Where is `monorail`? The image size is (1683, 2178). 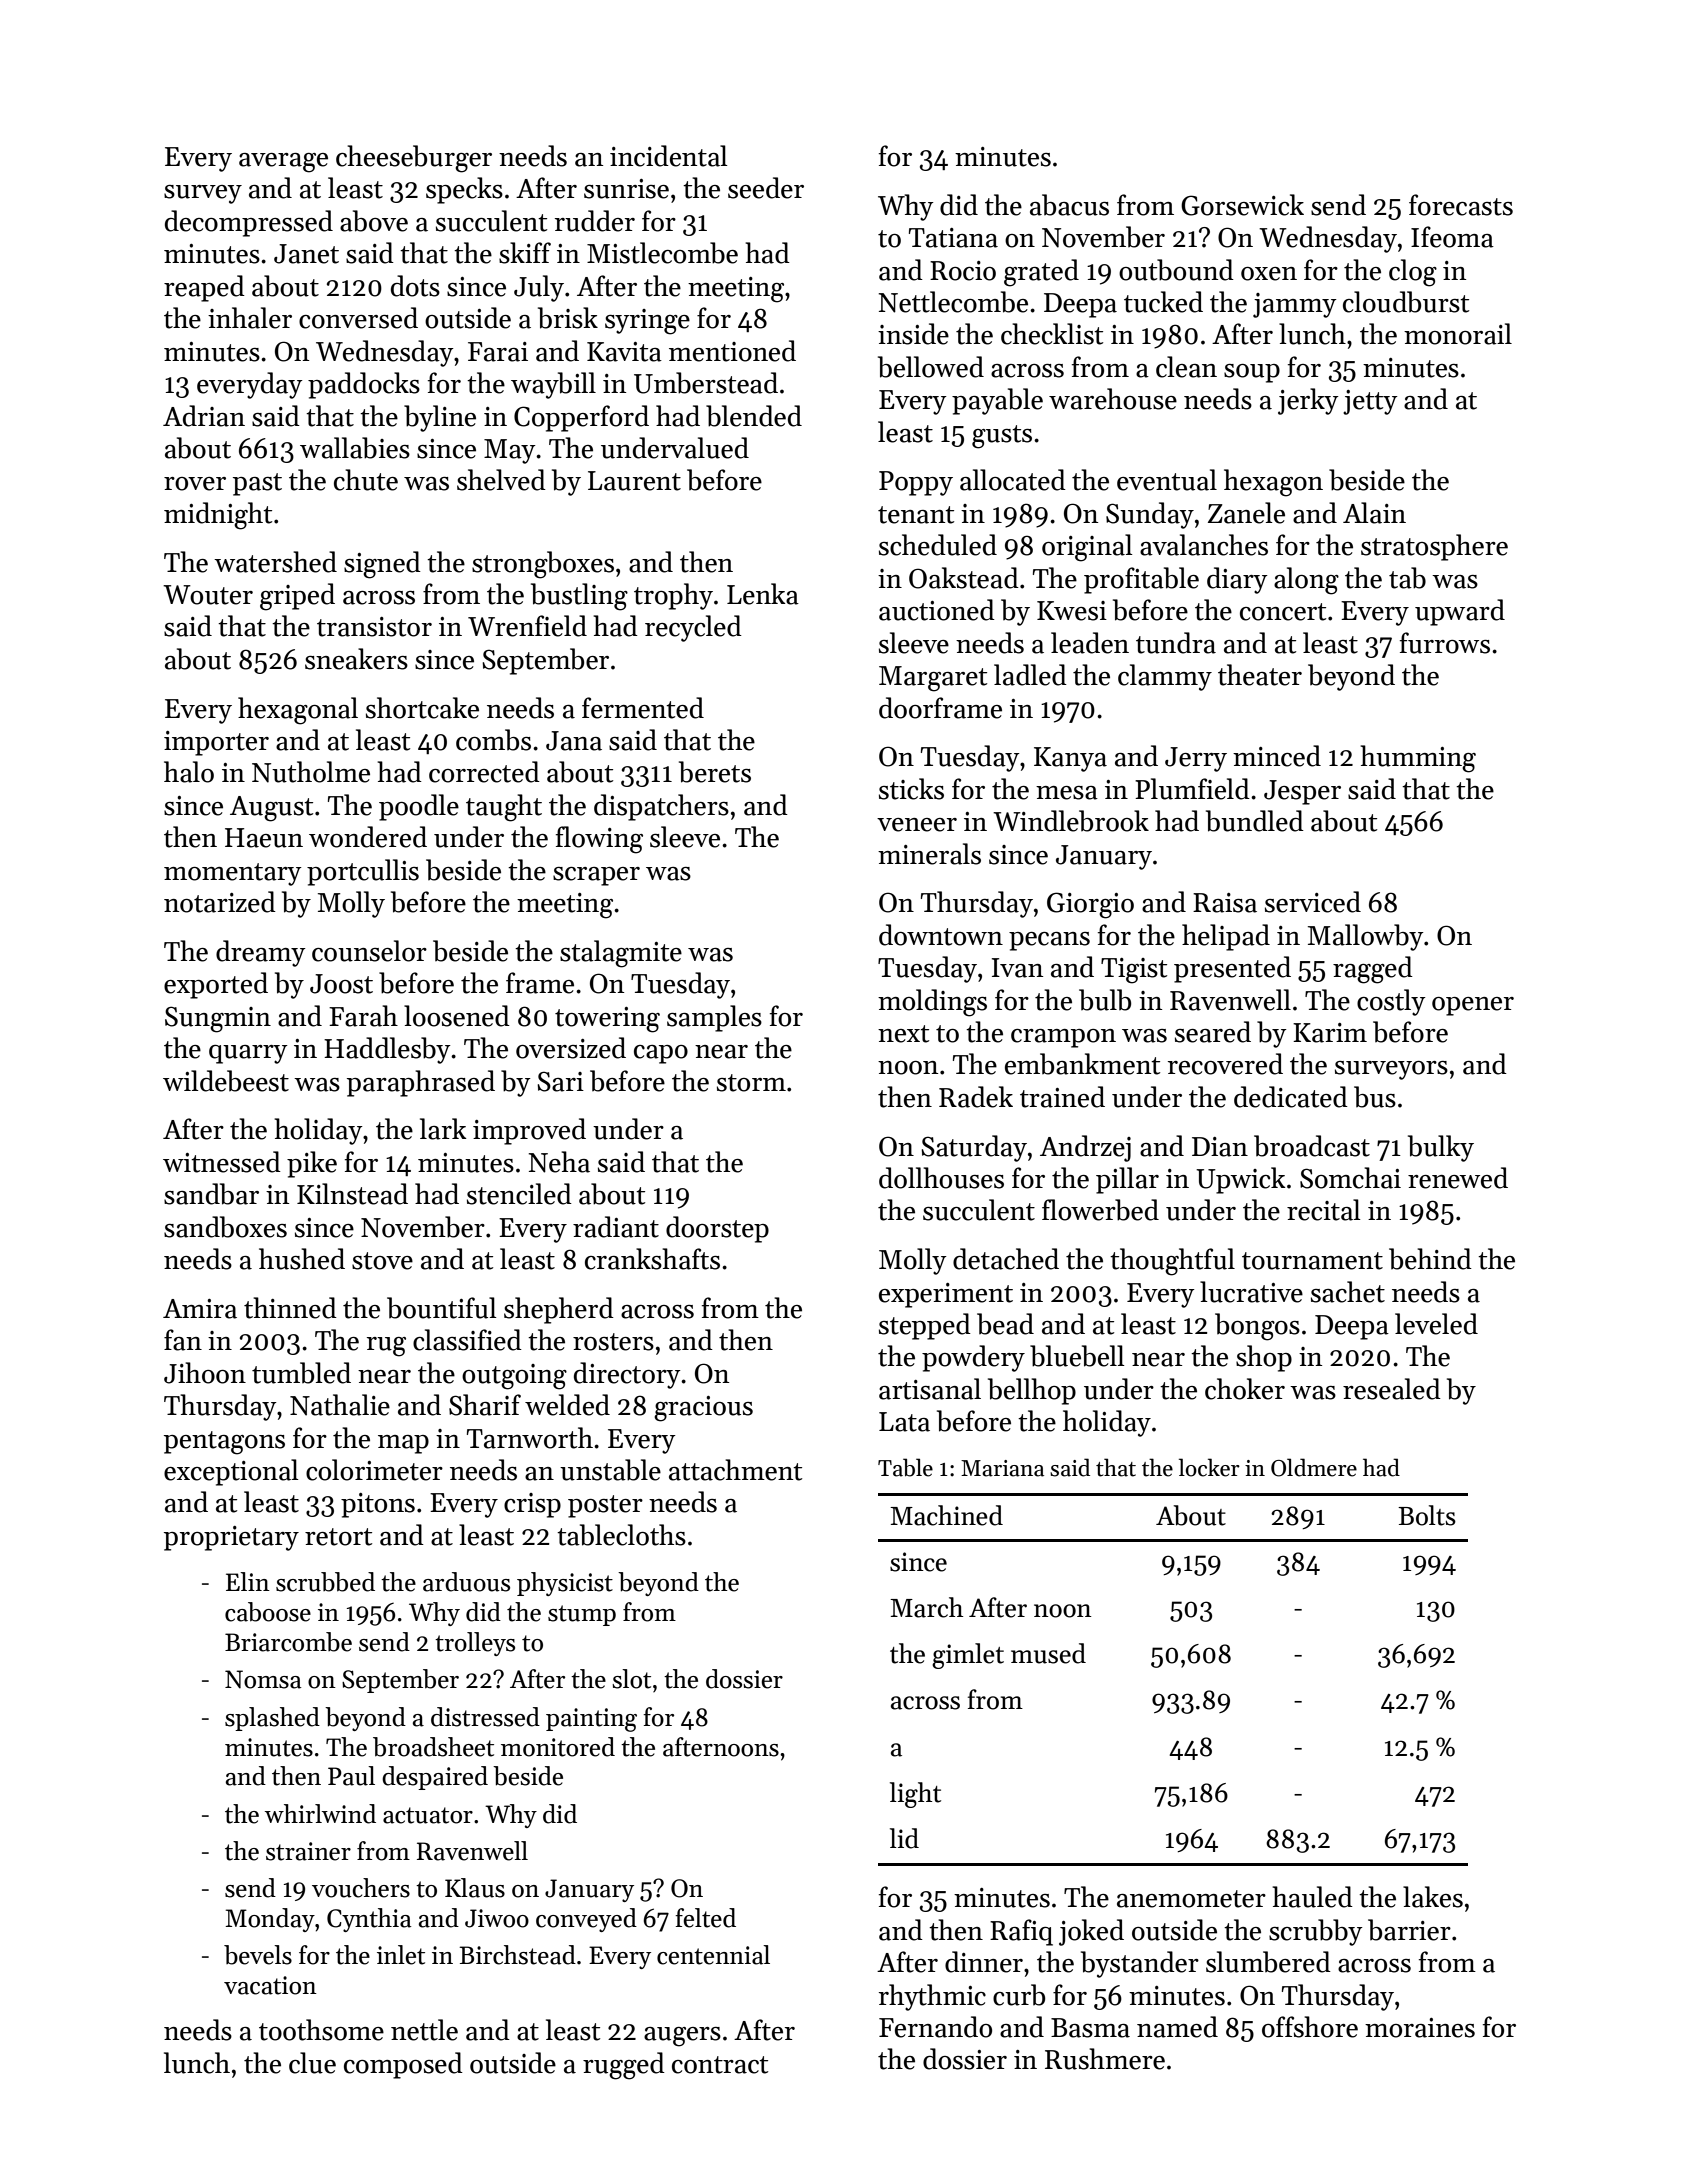
monorail is located at coordinates (1458, 334).
